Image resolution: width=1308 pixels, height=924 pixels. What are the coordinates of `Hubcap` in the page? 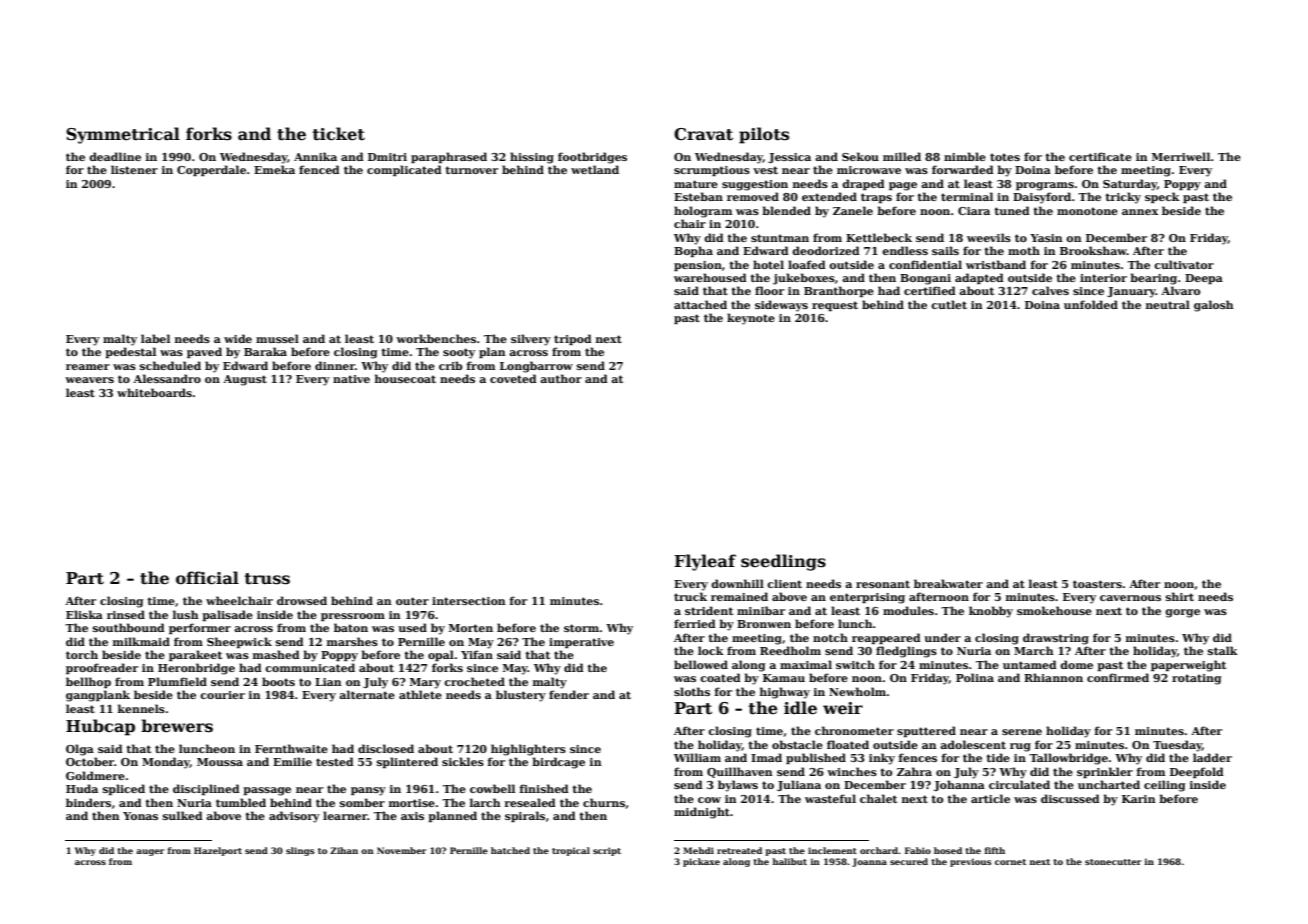 It's located at (100, 727).
